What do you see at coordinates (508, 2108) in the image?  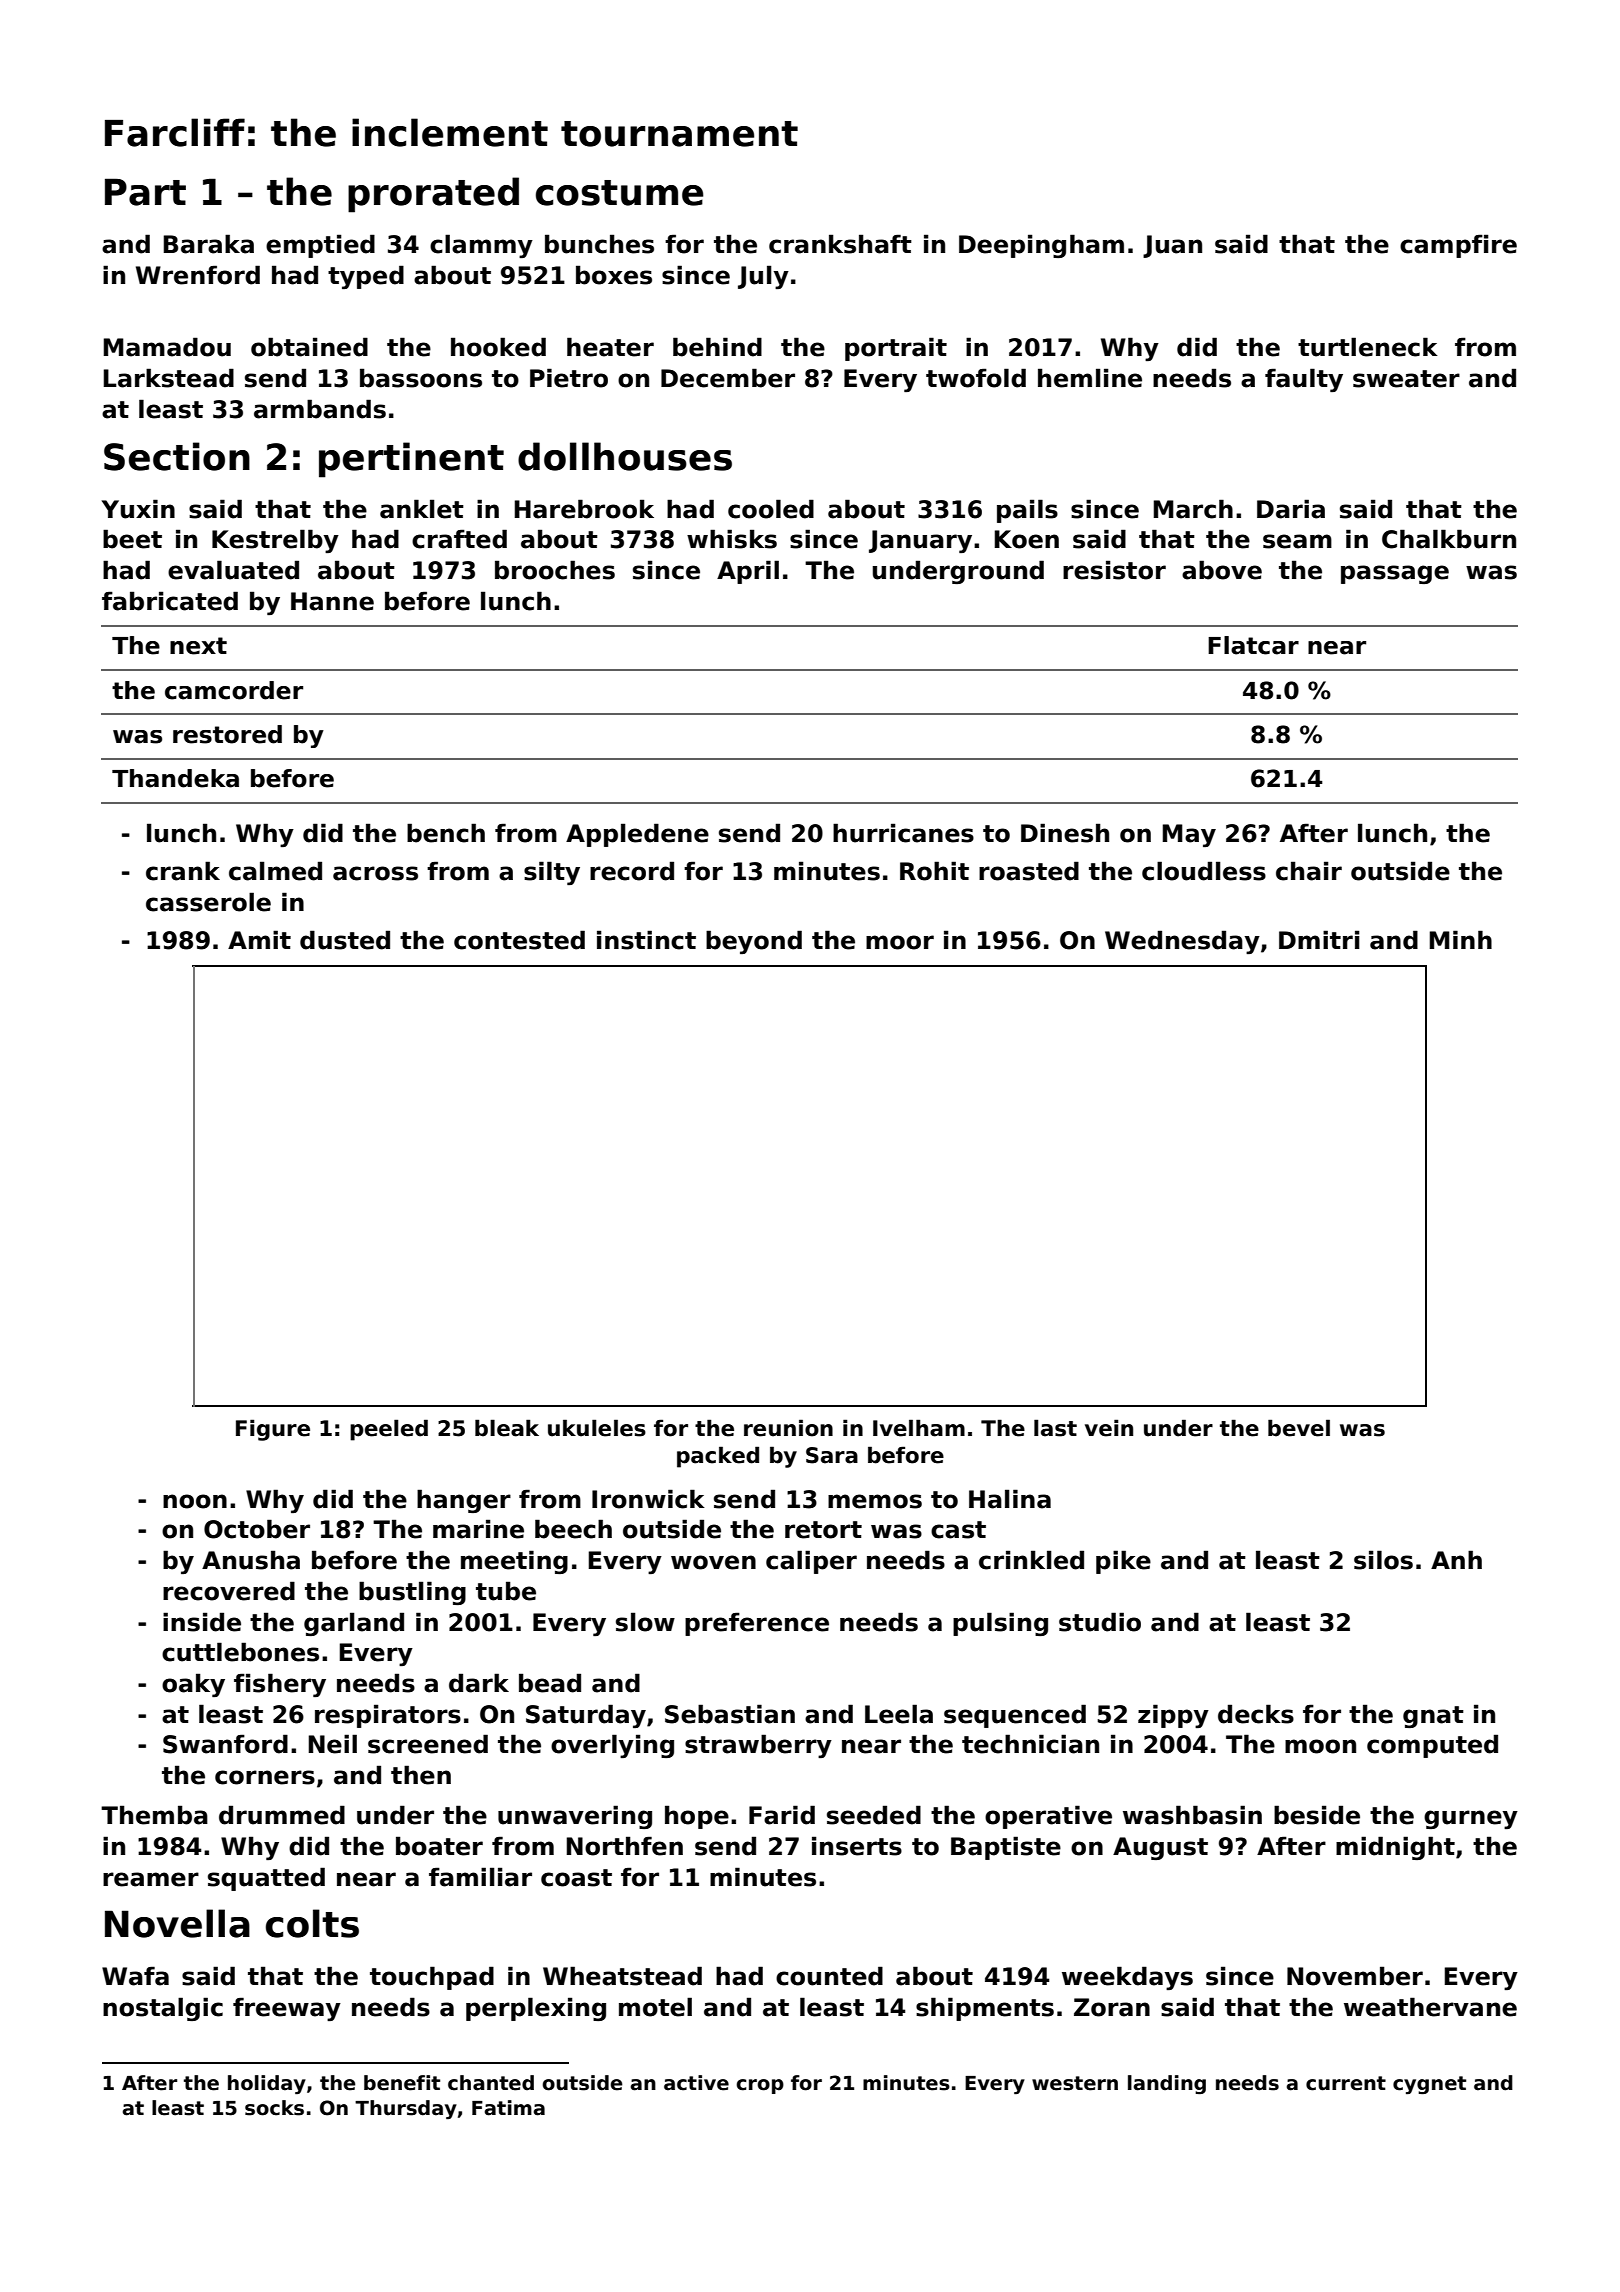 I see `Fatima` at bounding box center [508, 2108].
